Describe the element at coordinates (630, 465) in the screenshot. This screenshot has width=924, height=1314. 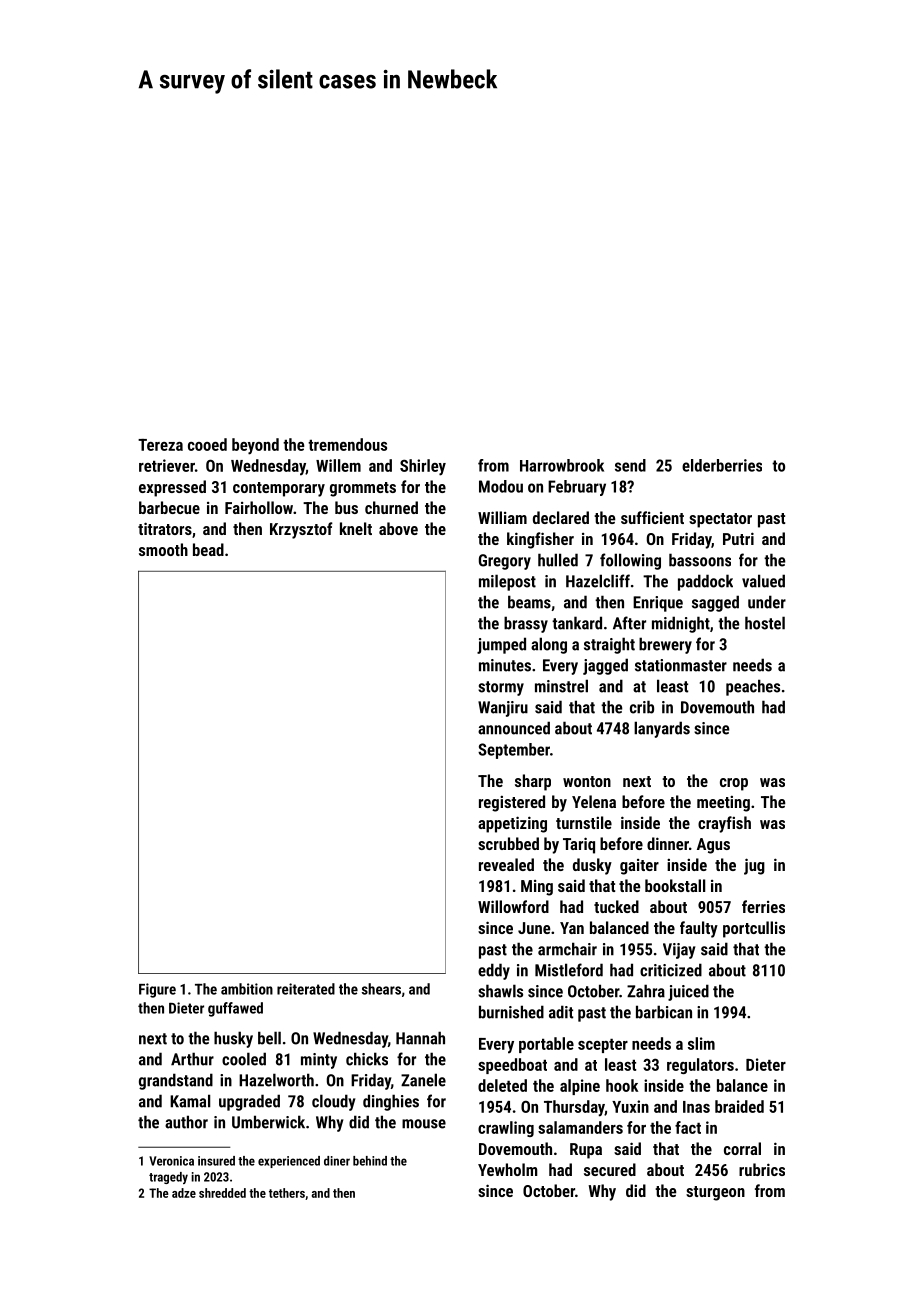
I see `send` at that location.
